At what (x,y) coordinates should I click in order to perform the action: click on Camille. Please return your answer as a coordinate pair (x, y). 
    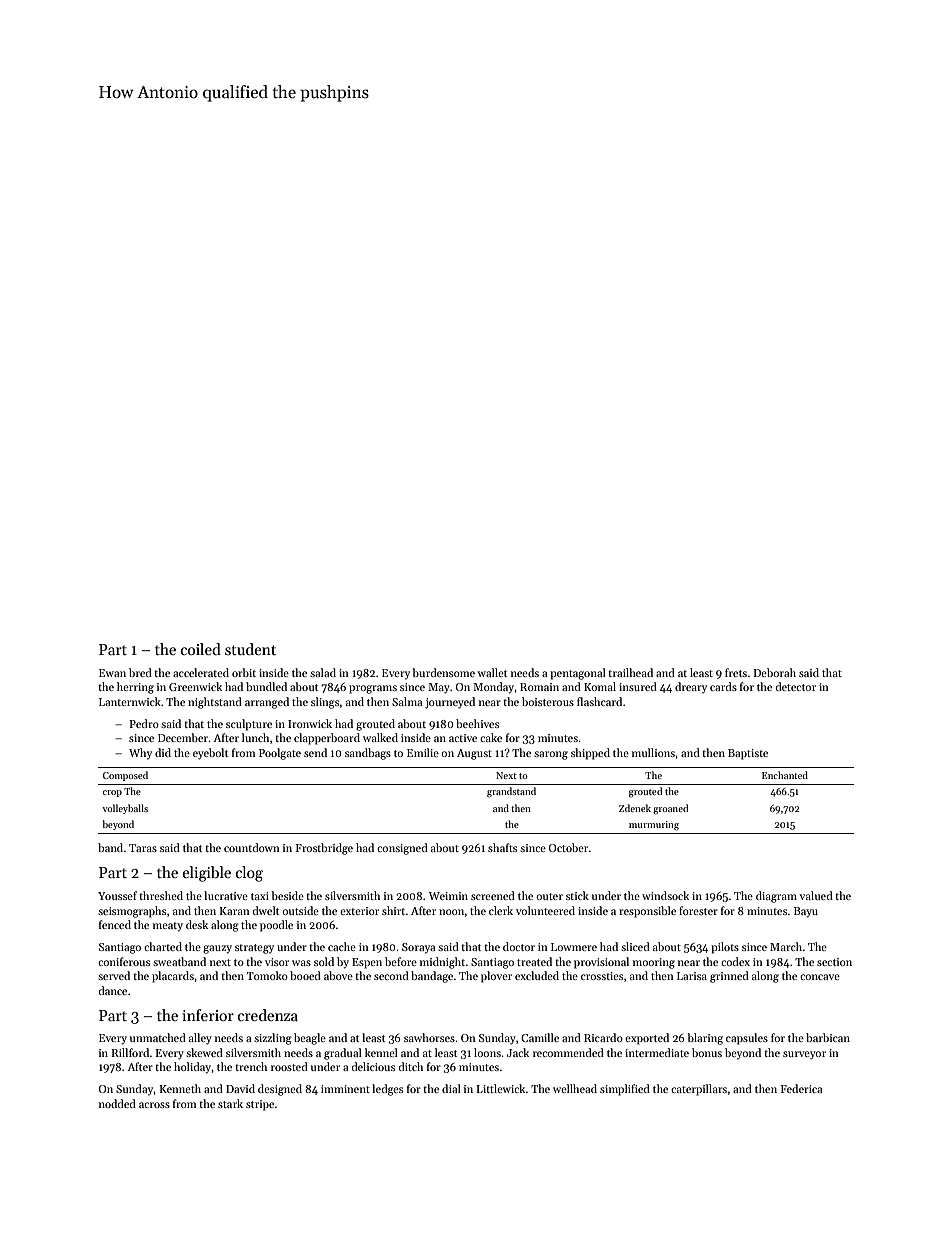
    Looking at the image, I should click on (540, 1037).
